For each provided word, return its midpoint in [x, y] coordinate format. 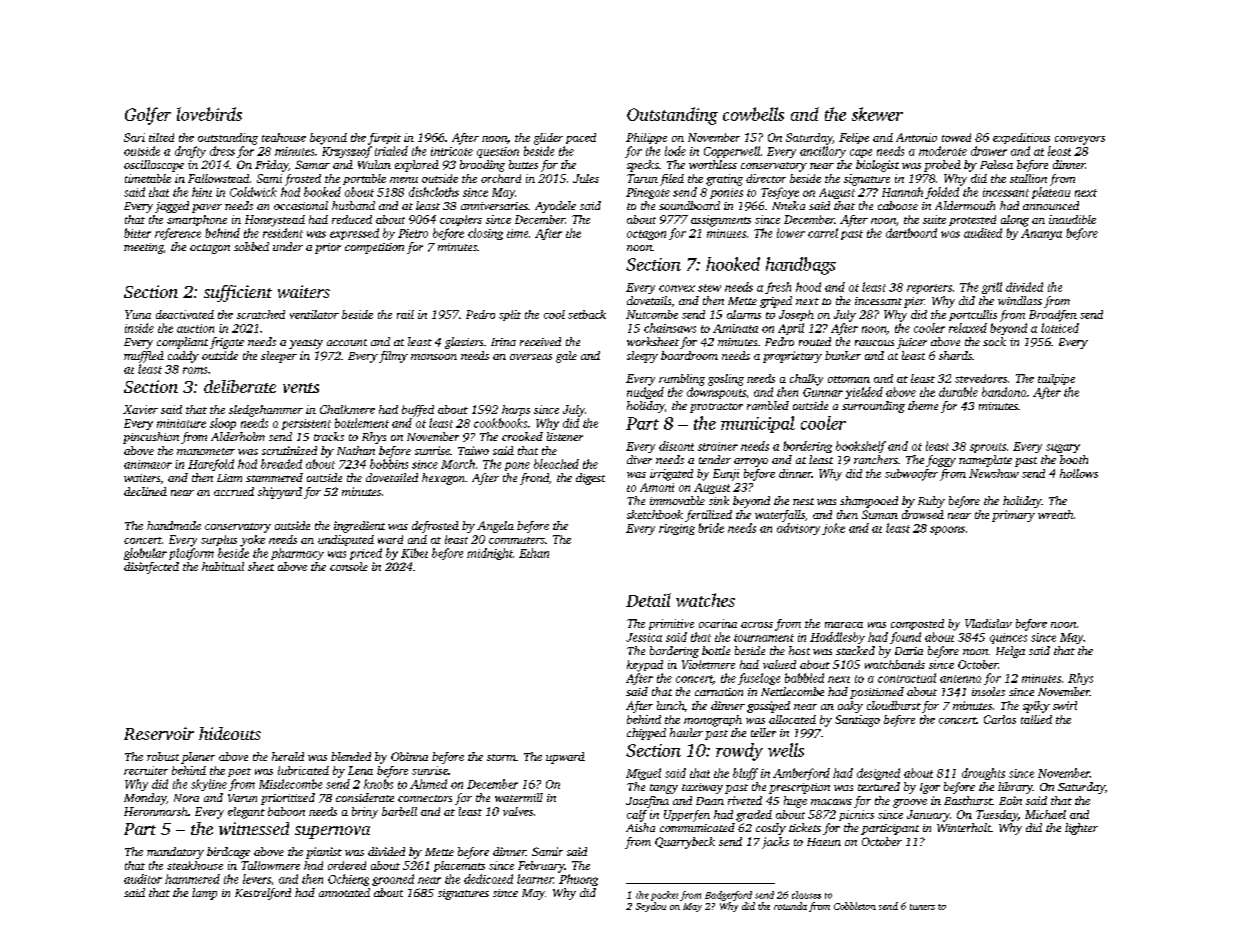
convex [677, 288]
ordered [347, 865]
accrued [234, 491]
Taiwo [473, 450]
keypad [645, 666]
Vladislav [988, 623]
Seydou [651, 907]
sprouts [988, 448]
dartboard [911, 233]
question [498, 152]
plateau [1051, 193]
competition [374, 248]
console [349, 566]
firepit [384, 139]
